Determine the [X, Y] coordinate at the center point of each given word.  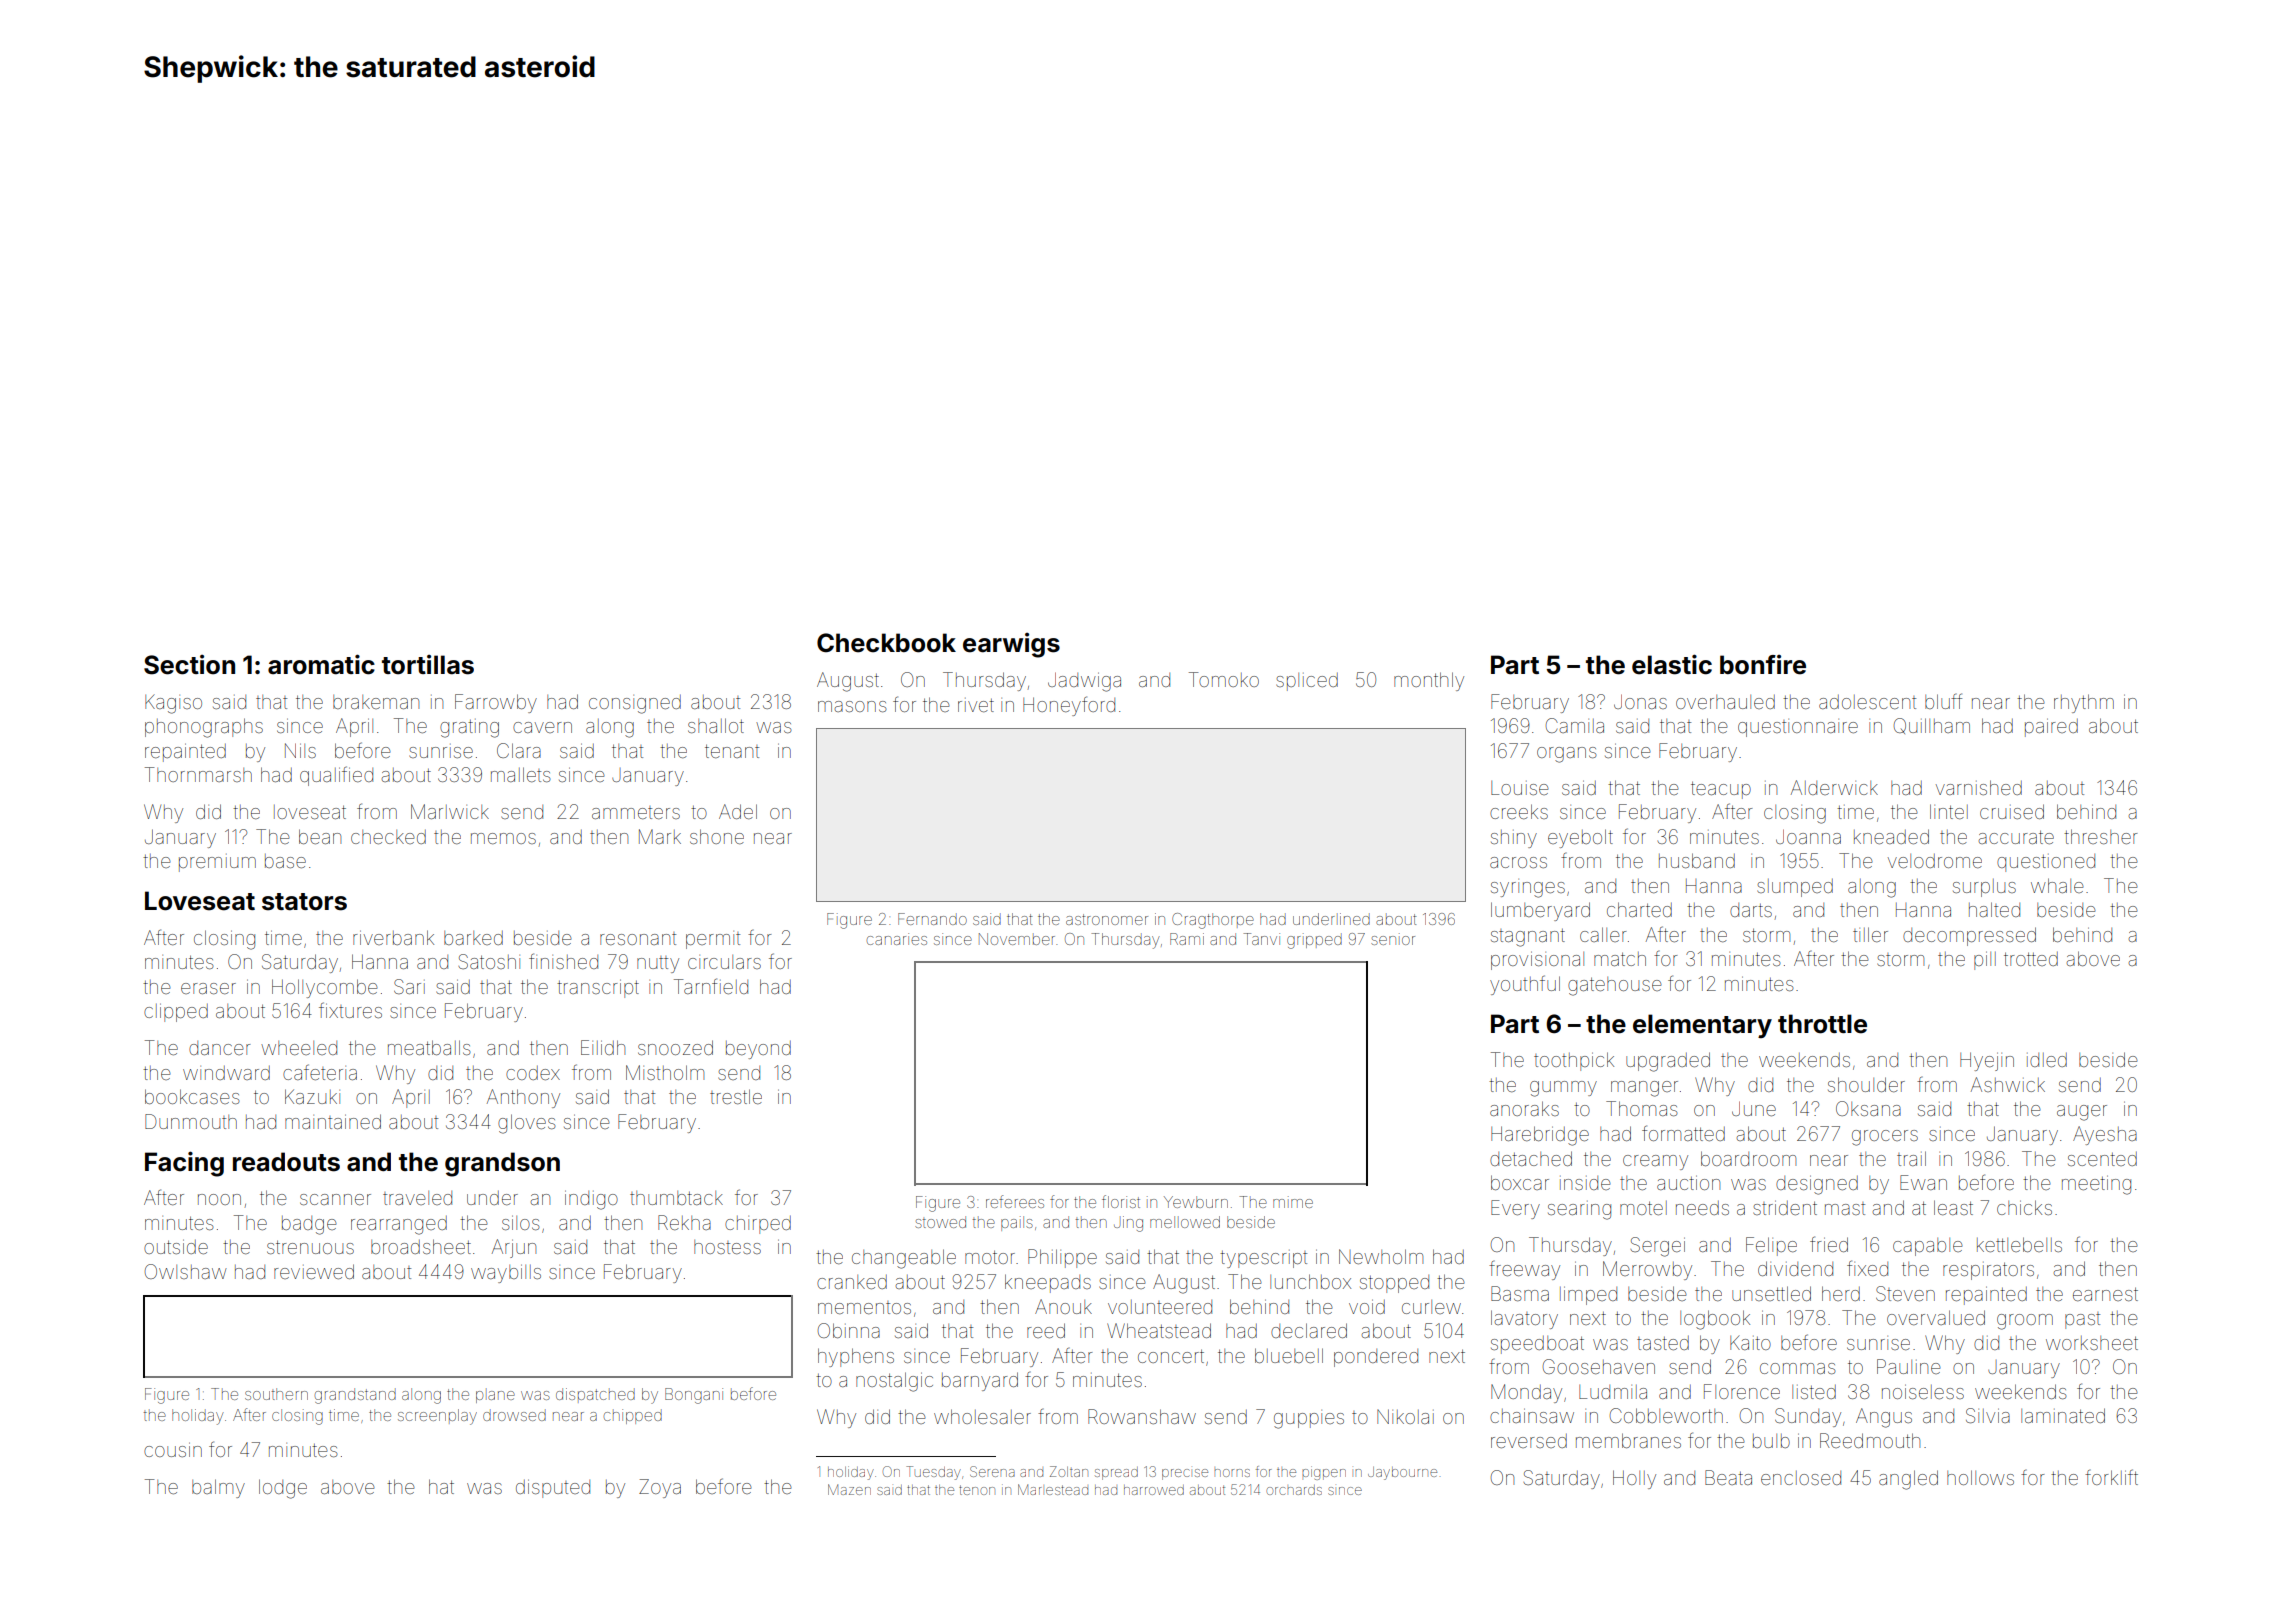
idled [2047, 1060]
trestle [736, 1096]
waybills [506, 1274]
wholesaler [982, 1416]
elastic [1672, 664]
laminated [2063, 1415]
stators [304, 902]
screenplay [437, 1417]
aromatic [321, 664]
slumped [1795, 888]
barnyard [980, 1381]
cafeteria [320, 1072]
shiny [1514, 839]
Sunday [1808, 1417]
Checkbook [886, 643]
